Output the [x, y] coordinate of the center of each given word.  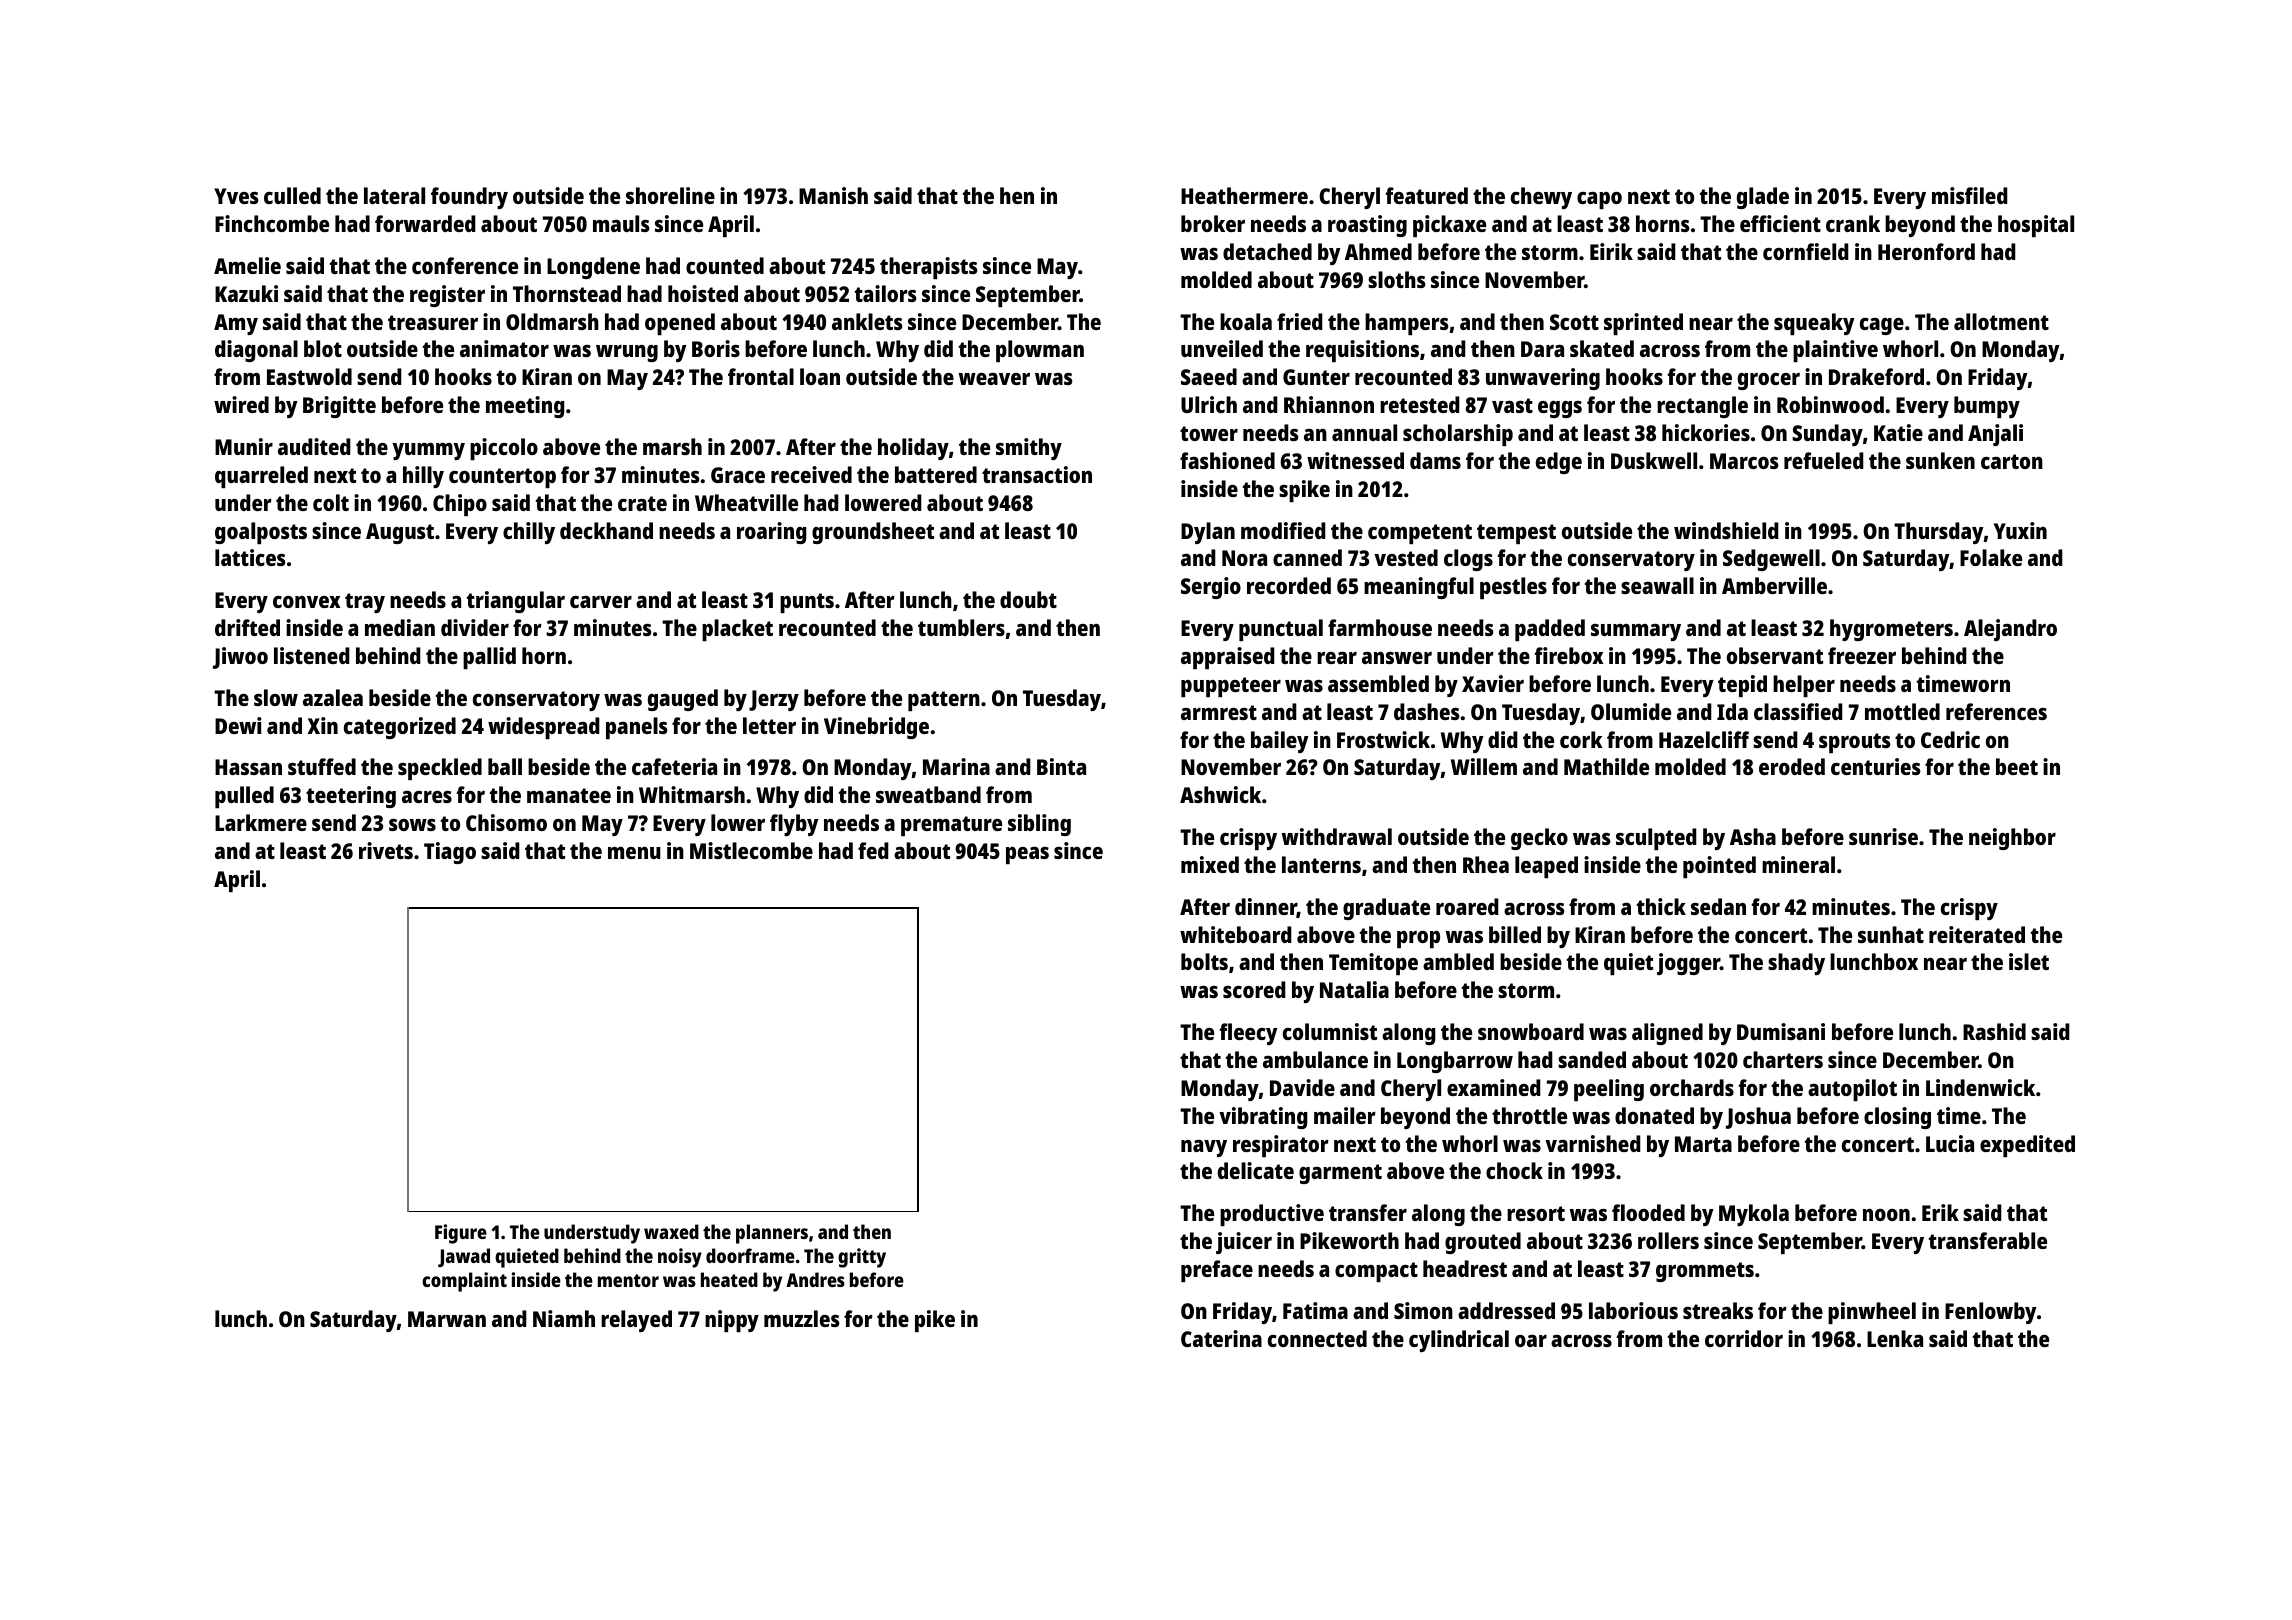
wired [241, 404]
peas [1027, 855]
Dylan [1208, 533]
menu [634, 853]
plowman [1040, 351]
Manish [833, 195]
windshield [1726, 530]
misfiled [1970, 195]
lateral [394, 195]
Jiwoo [240, 658]
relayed [636, 1321]
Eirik [1611, 251]
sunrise [1883, 836]
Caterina [1221, 1338]
